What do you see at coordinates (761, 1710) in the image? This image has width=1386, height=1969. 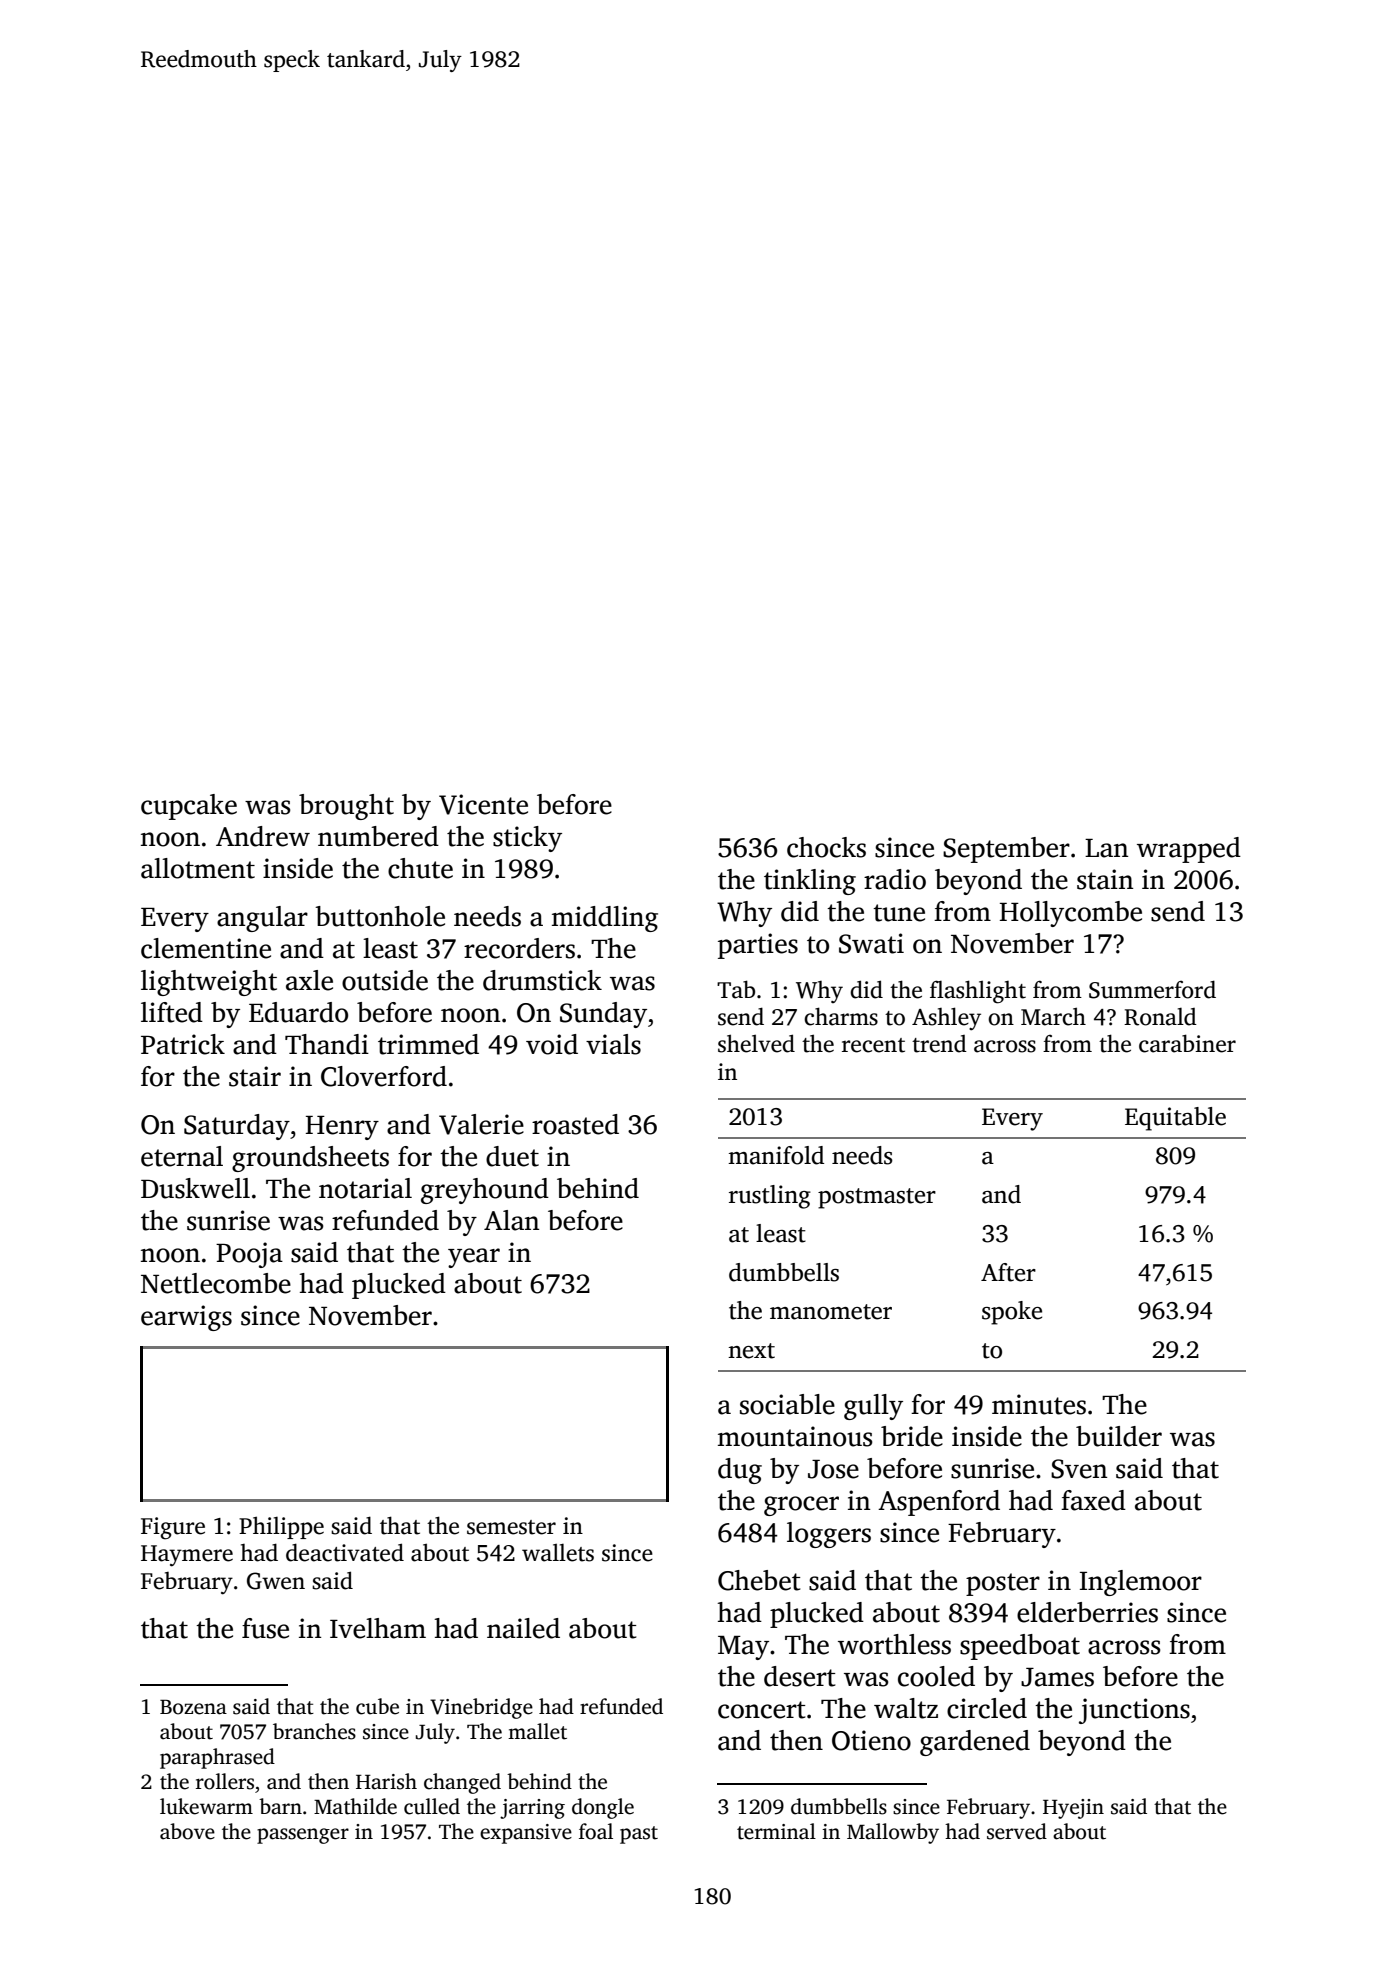 I see `concert` at bounding box center [761, 1710].
